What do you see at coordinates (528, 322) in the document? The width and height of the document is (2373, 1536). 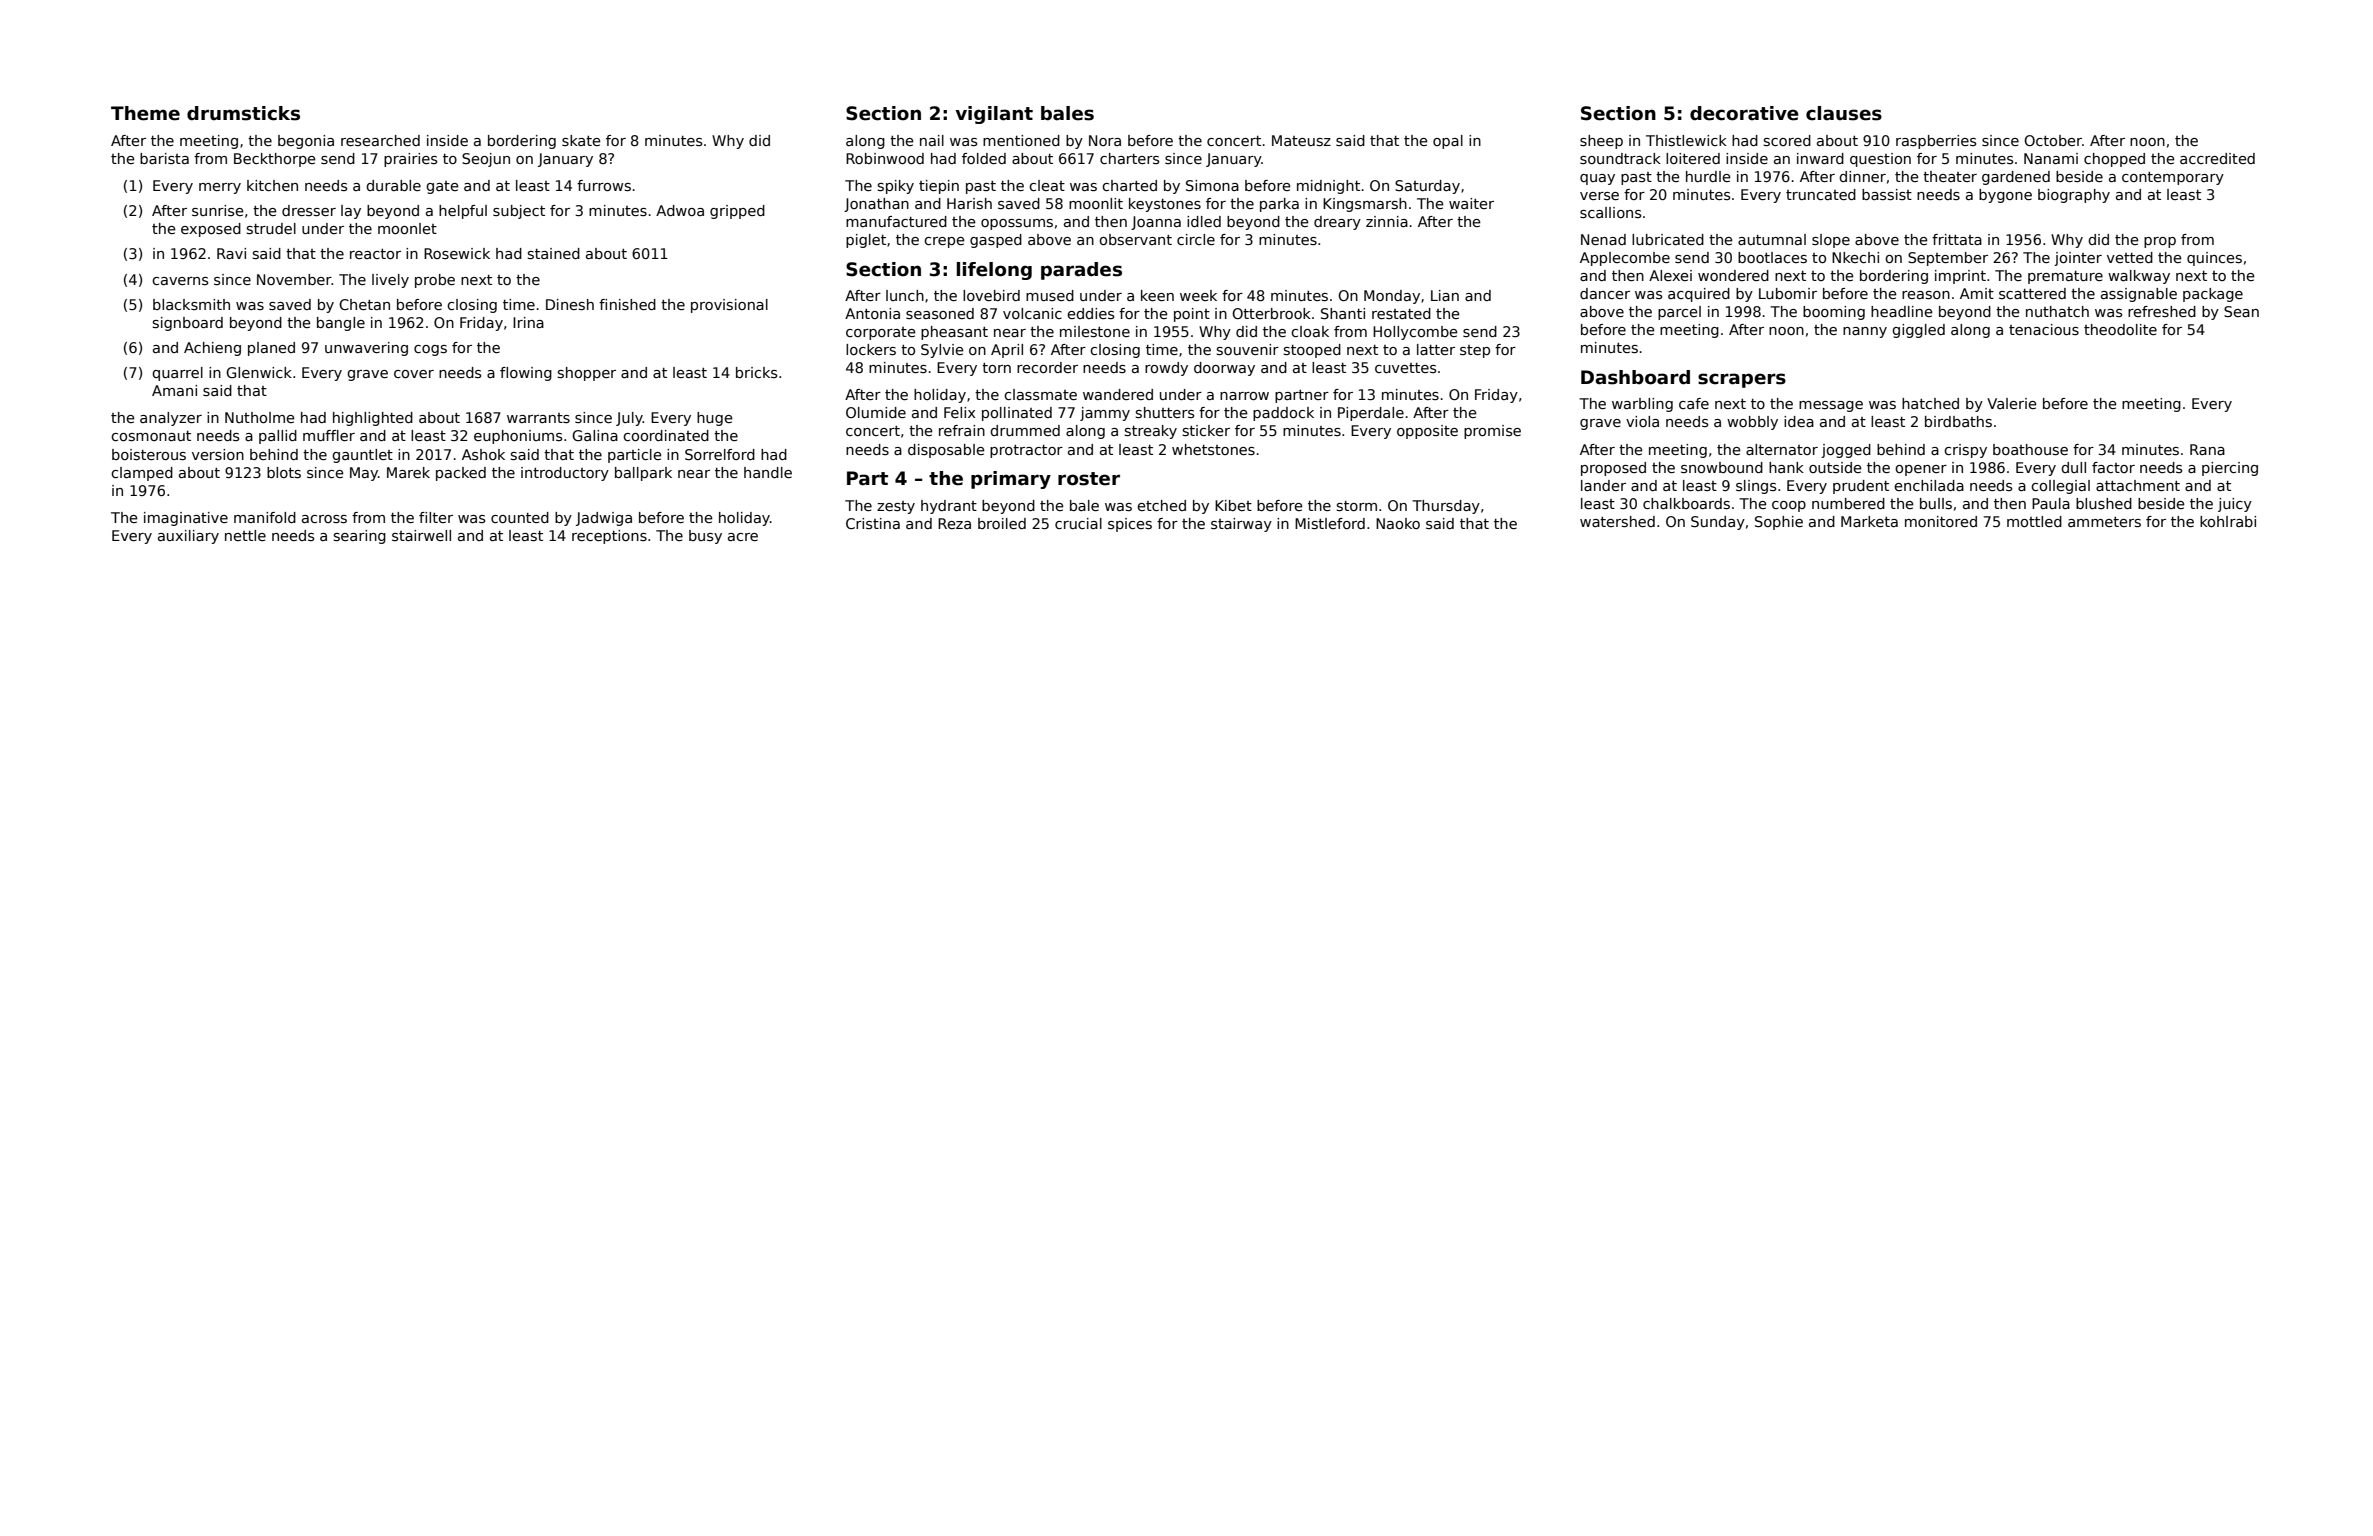 I see `Irina` at bounding box center [528, 322].
